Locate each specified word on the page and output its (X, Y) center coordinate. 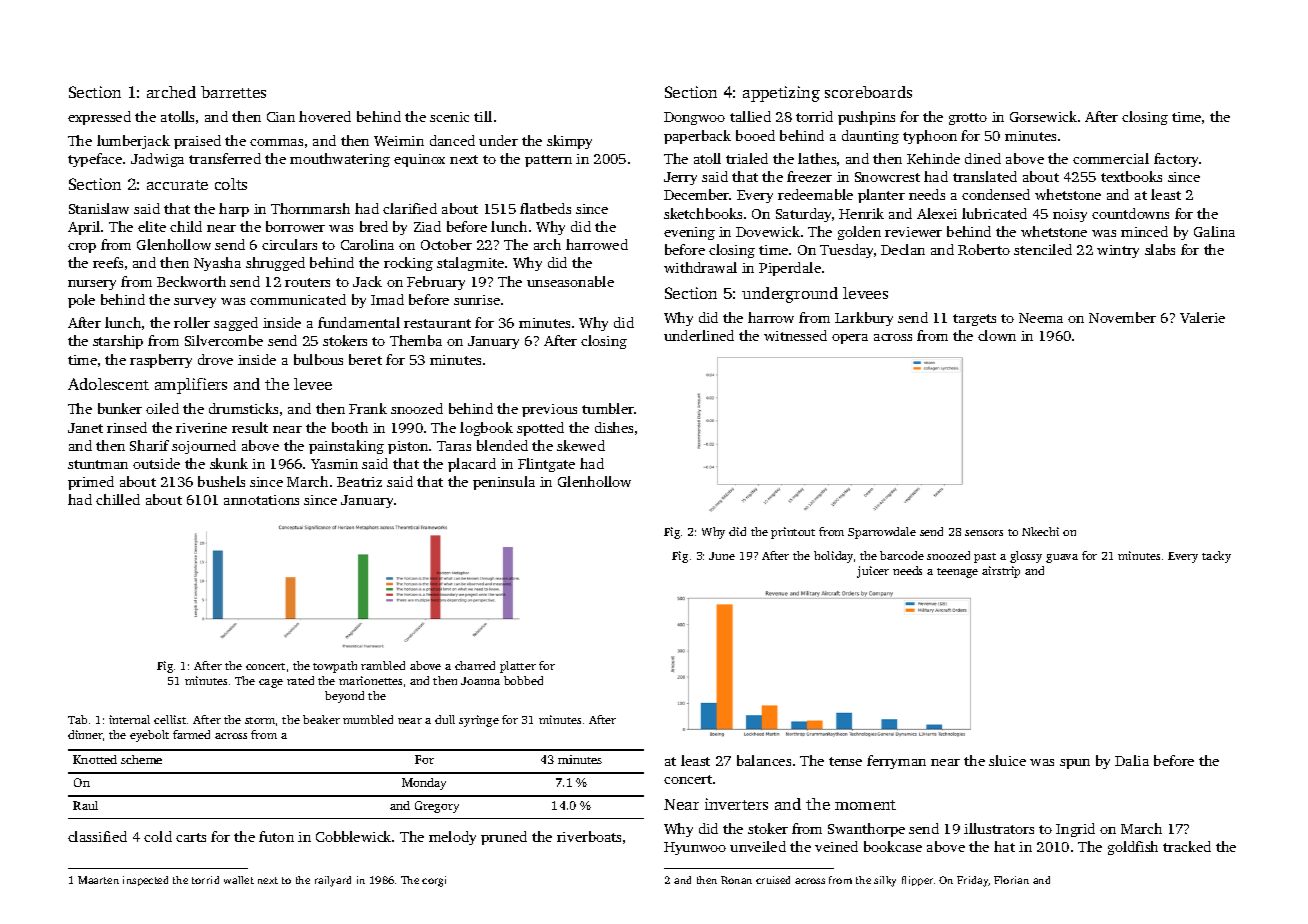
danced (452, 140)
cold (158, 836)
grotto (968, 119)
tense (845, 761)
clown (997, 335)
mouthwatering (340, 160)
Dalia (1132, 760)
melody (452, 838)
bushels (221, 481)
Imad (387, 299)
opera (850, 339)
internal (129, 719)
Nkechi (1040, 531)
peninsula (504, 483)
